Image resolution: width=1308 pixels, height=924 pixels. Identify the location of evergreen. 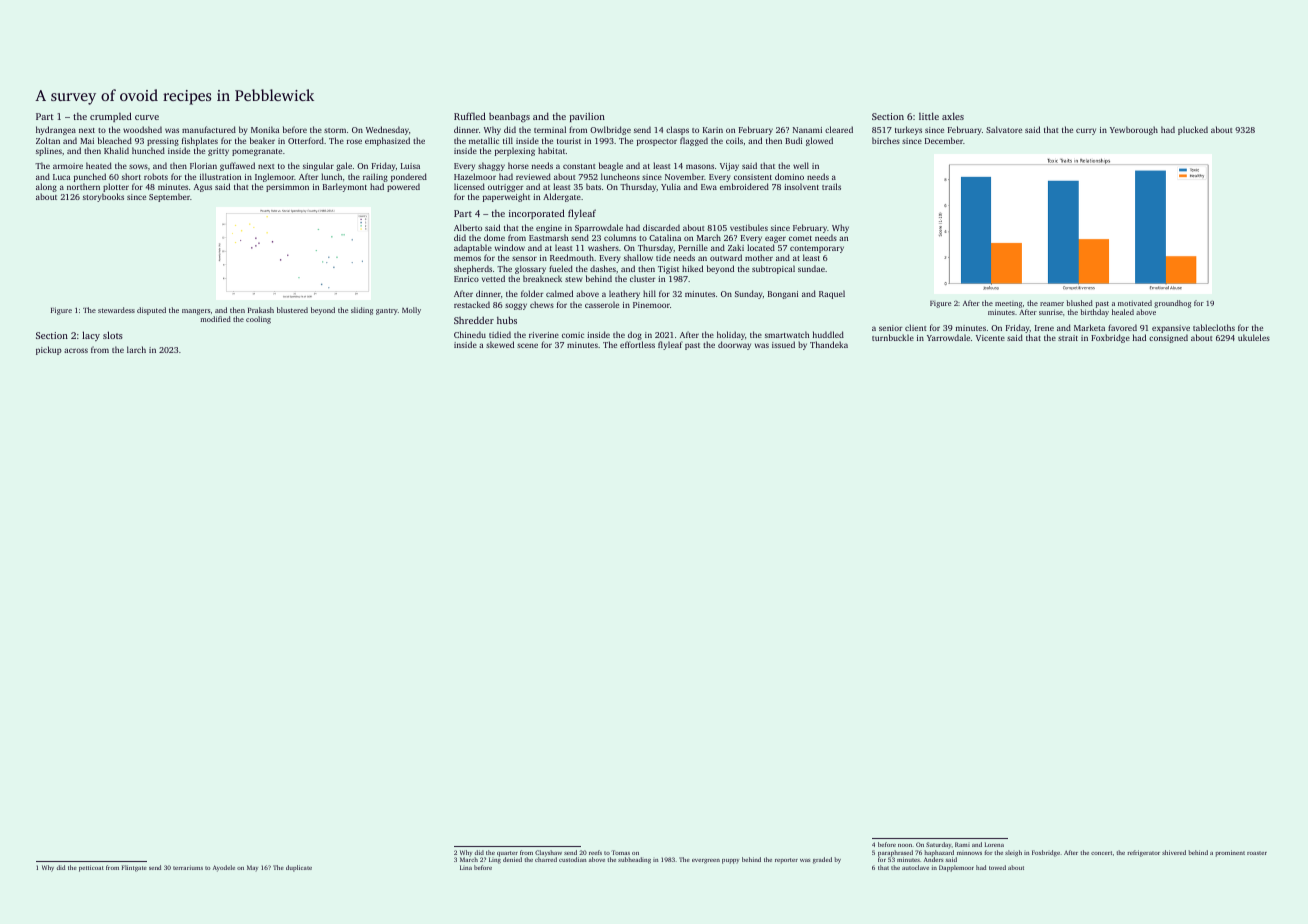
(706, 861).
